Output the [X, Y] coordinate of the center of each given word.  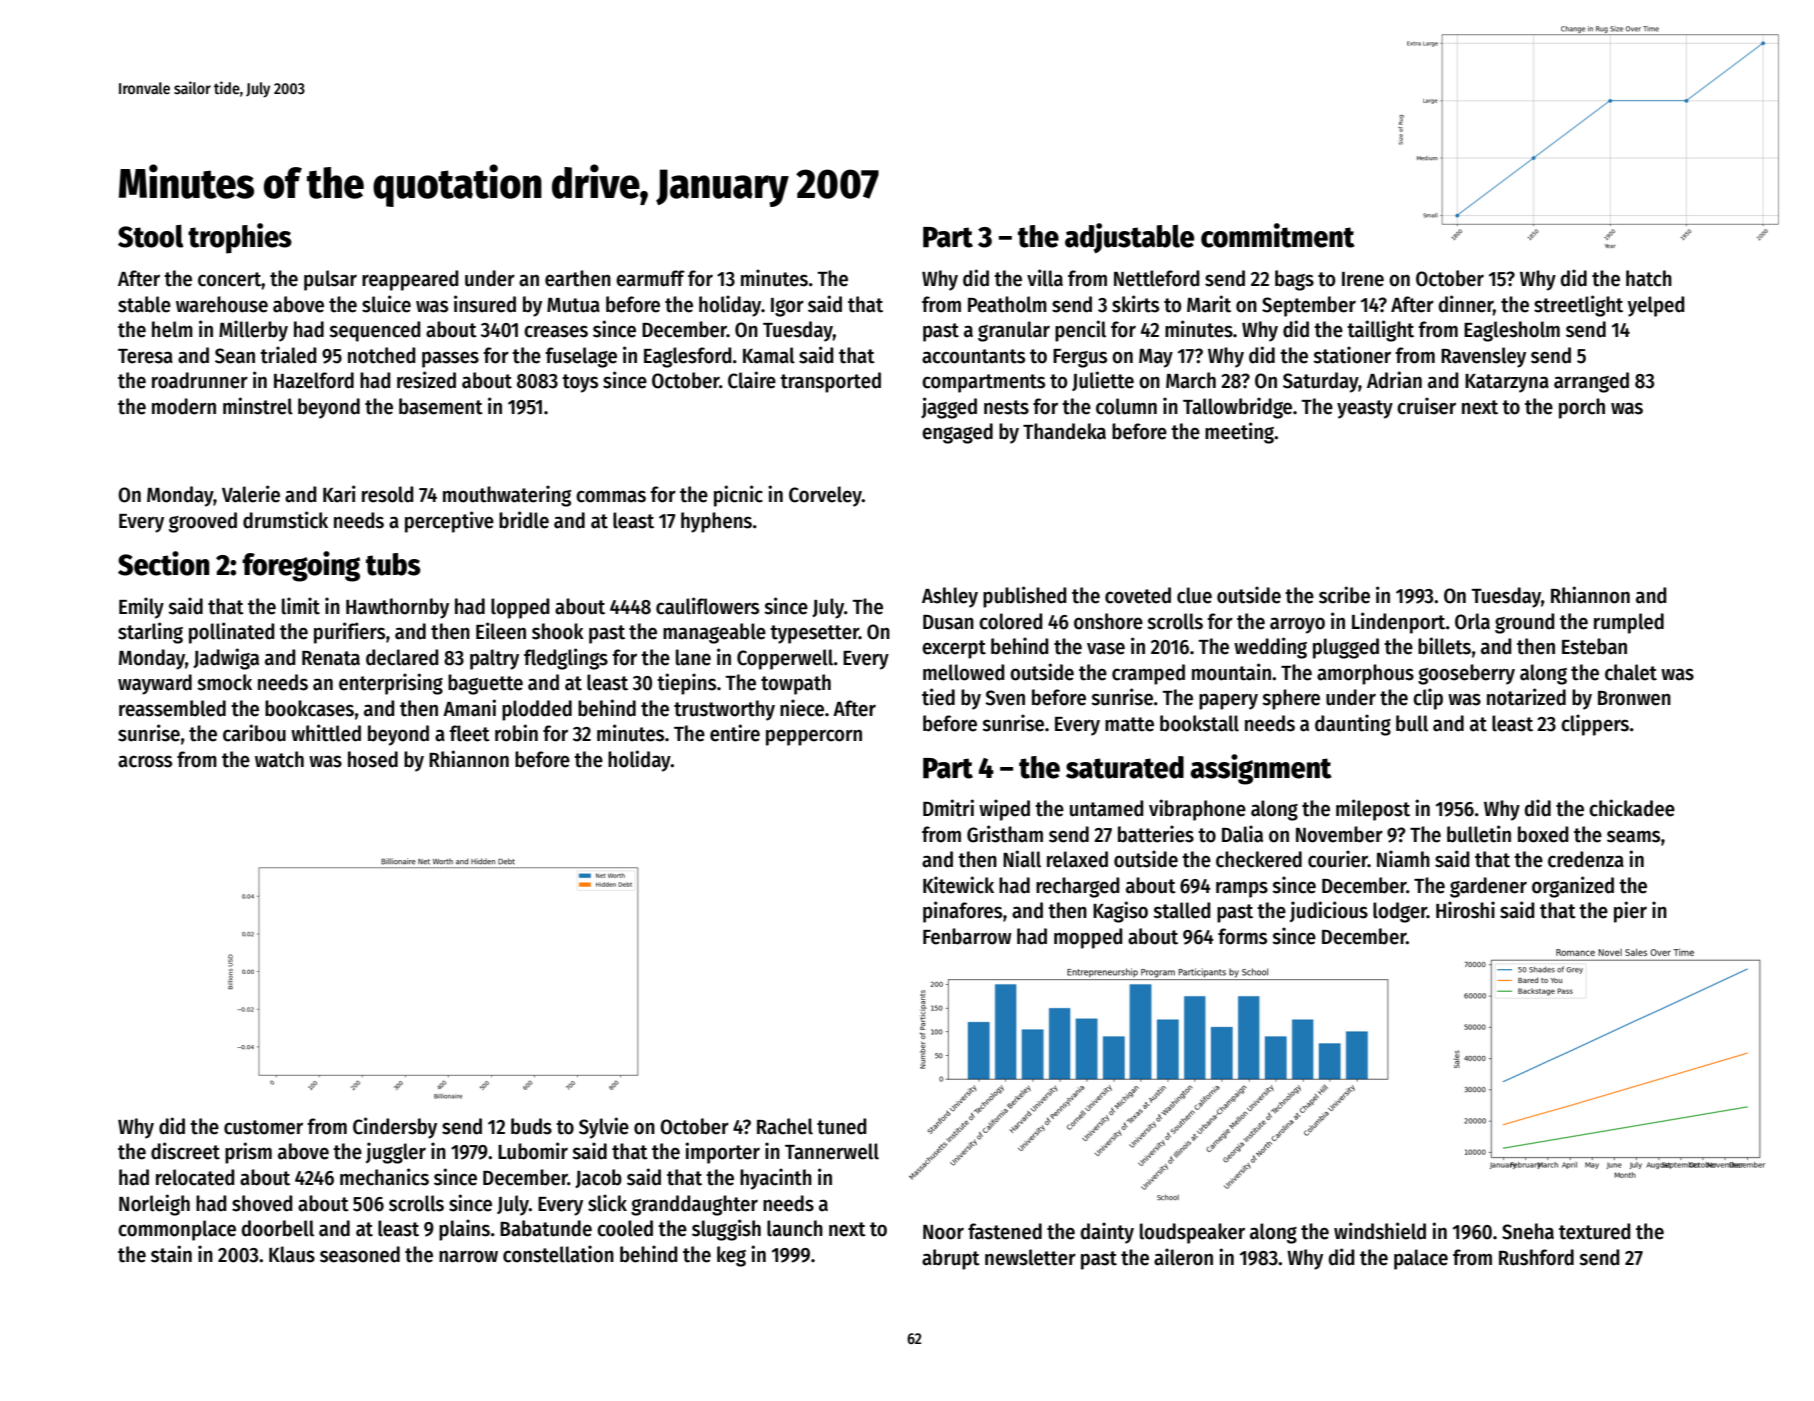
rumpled [1629, 623]
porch [1582, 408]
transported [830, 382]
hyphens [716, 522]
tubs [393, 564]
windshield [1380, 1231]
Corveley [825, 496]
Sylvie [604, 1128]
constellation [558, 1254]
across [145, 761]
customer [263, 1127]
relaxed [1077, 859]
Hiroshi [1465, 910]
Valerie [251, 494]
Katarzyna [1507, 383]
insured [485, 304]
